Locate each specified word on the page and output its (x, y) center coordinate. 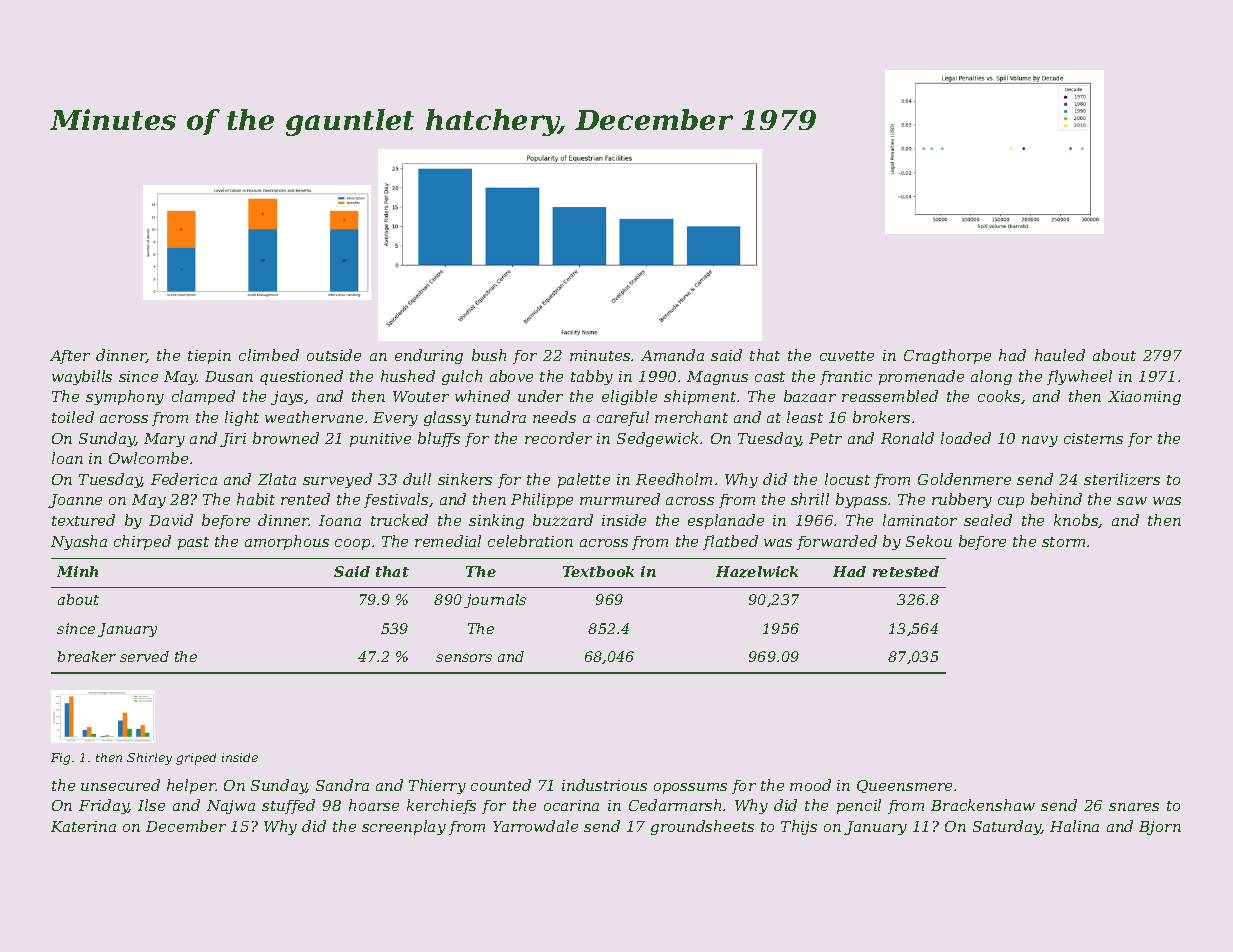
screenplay (404, 827)
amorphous (287, 542)
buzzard (563, 520)
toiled (73, 417)
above (511, 376)
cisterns (1093, 438)
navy (1040, 441)
